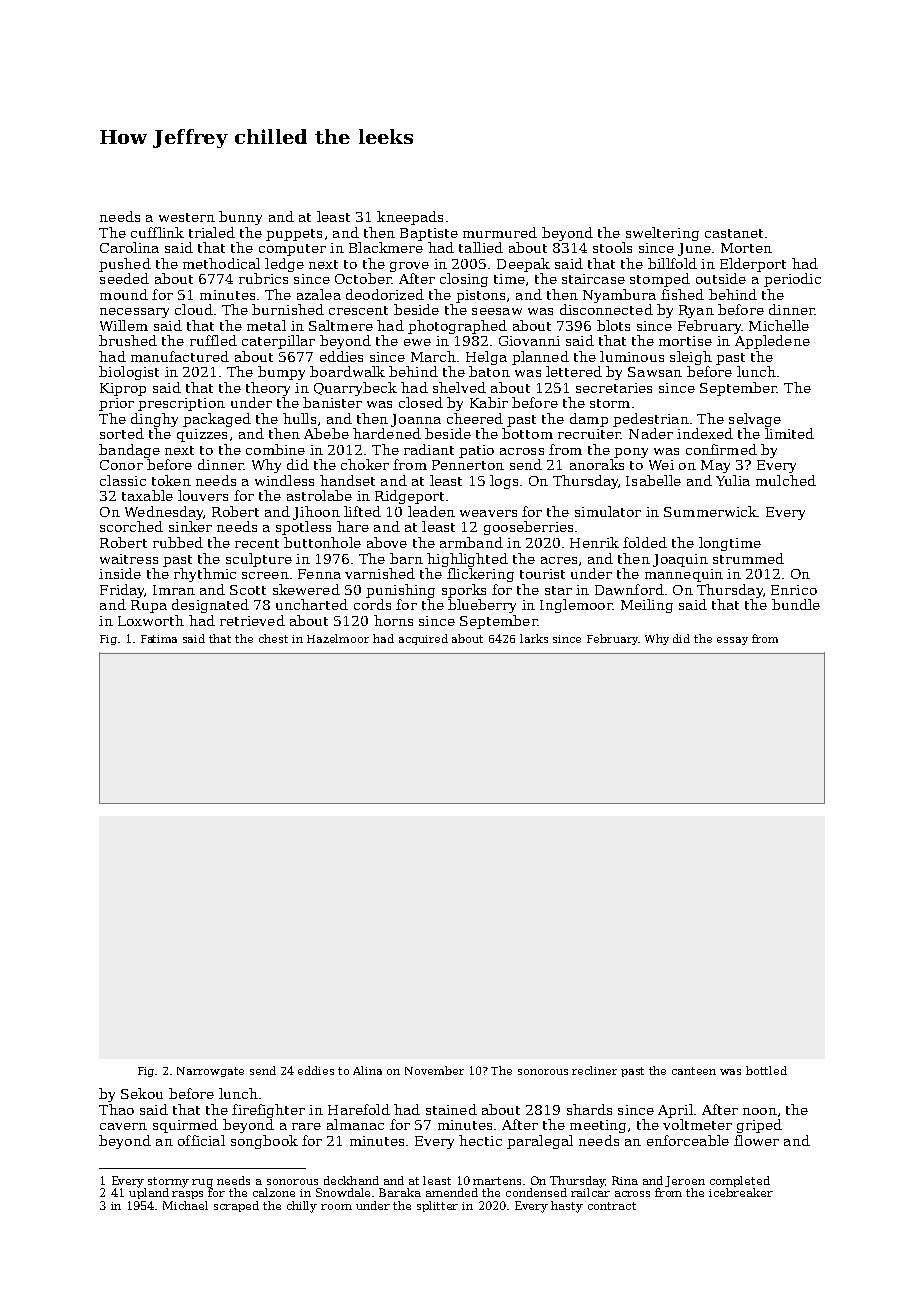  What do you see at coordinates (240, 218) in the screenshot?
I see `bunny` at bounding box center [240, 218].
